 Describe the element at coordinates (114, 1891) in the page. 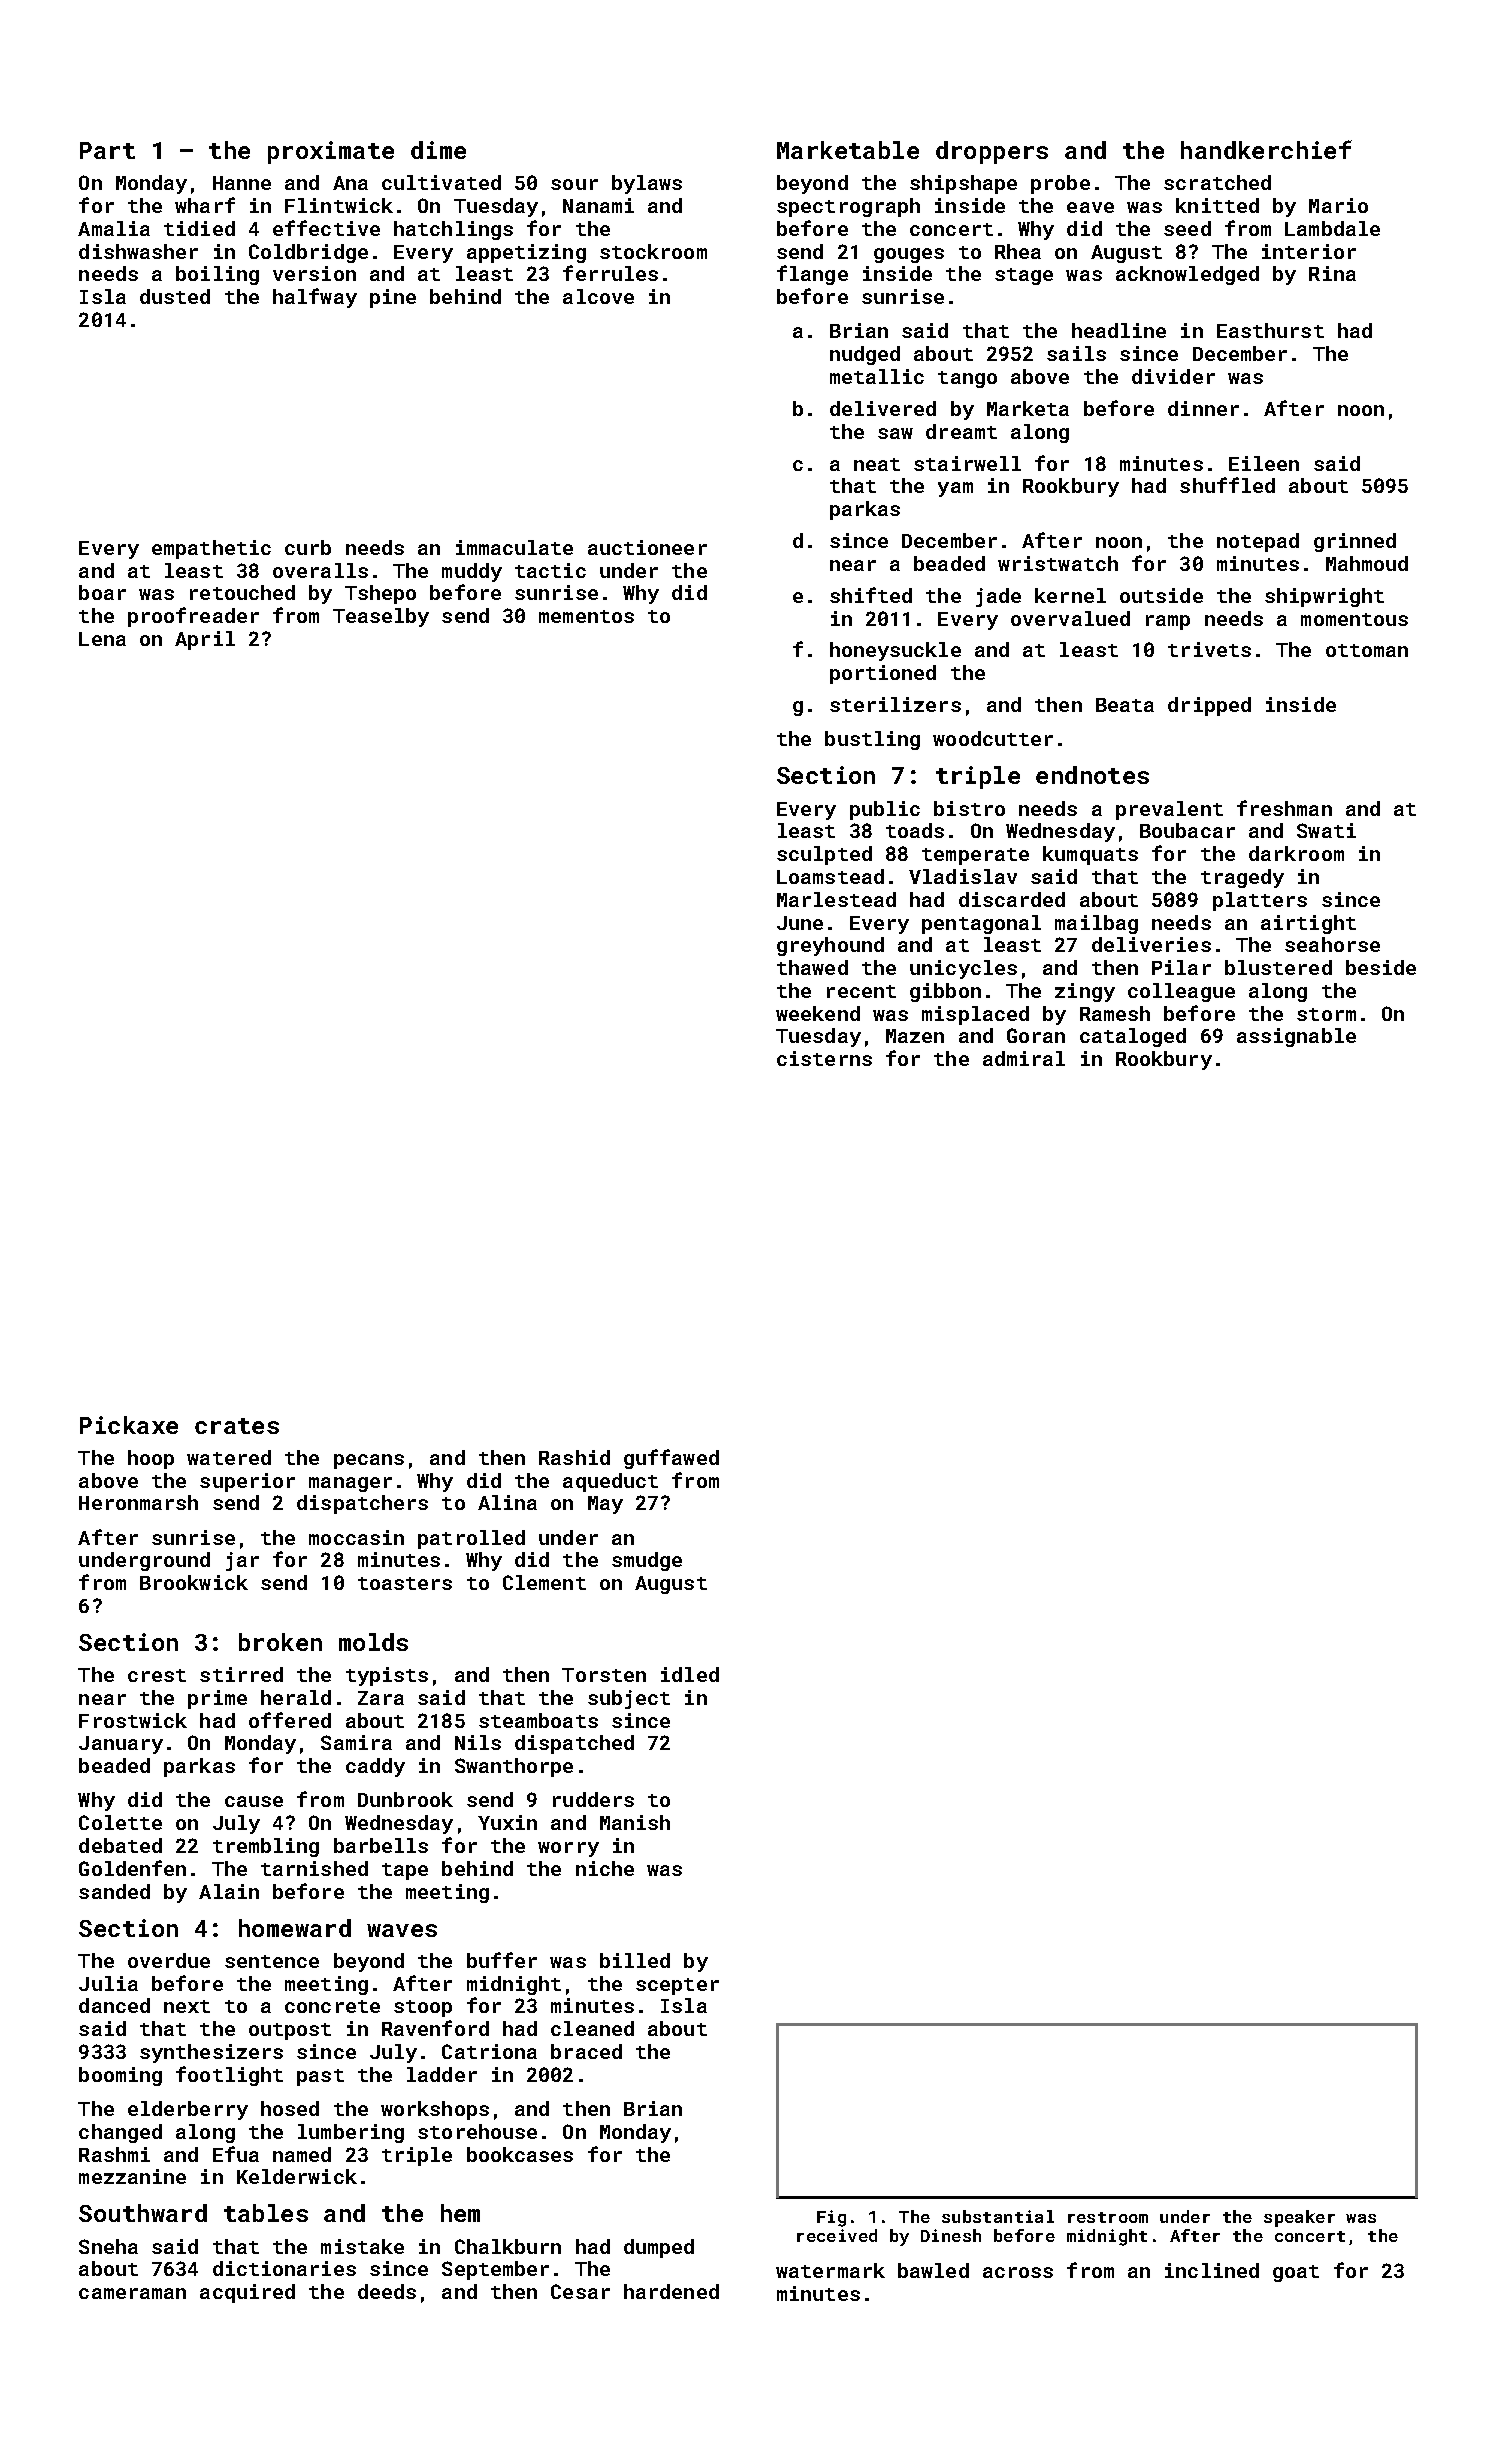

I see `sanded` at that location.
